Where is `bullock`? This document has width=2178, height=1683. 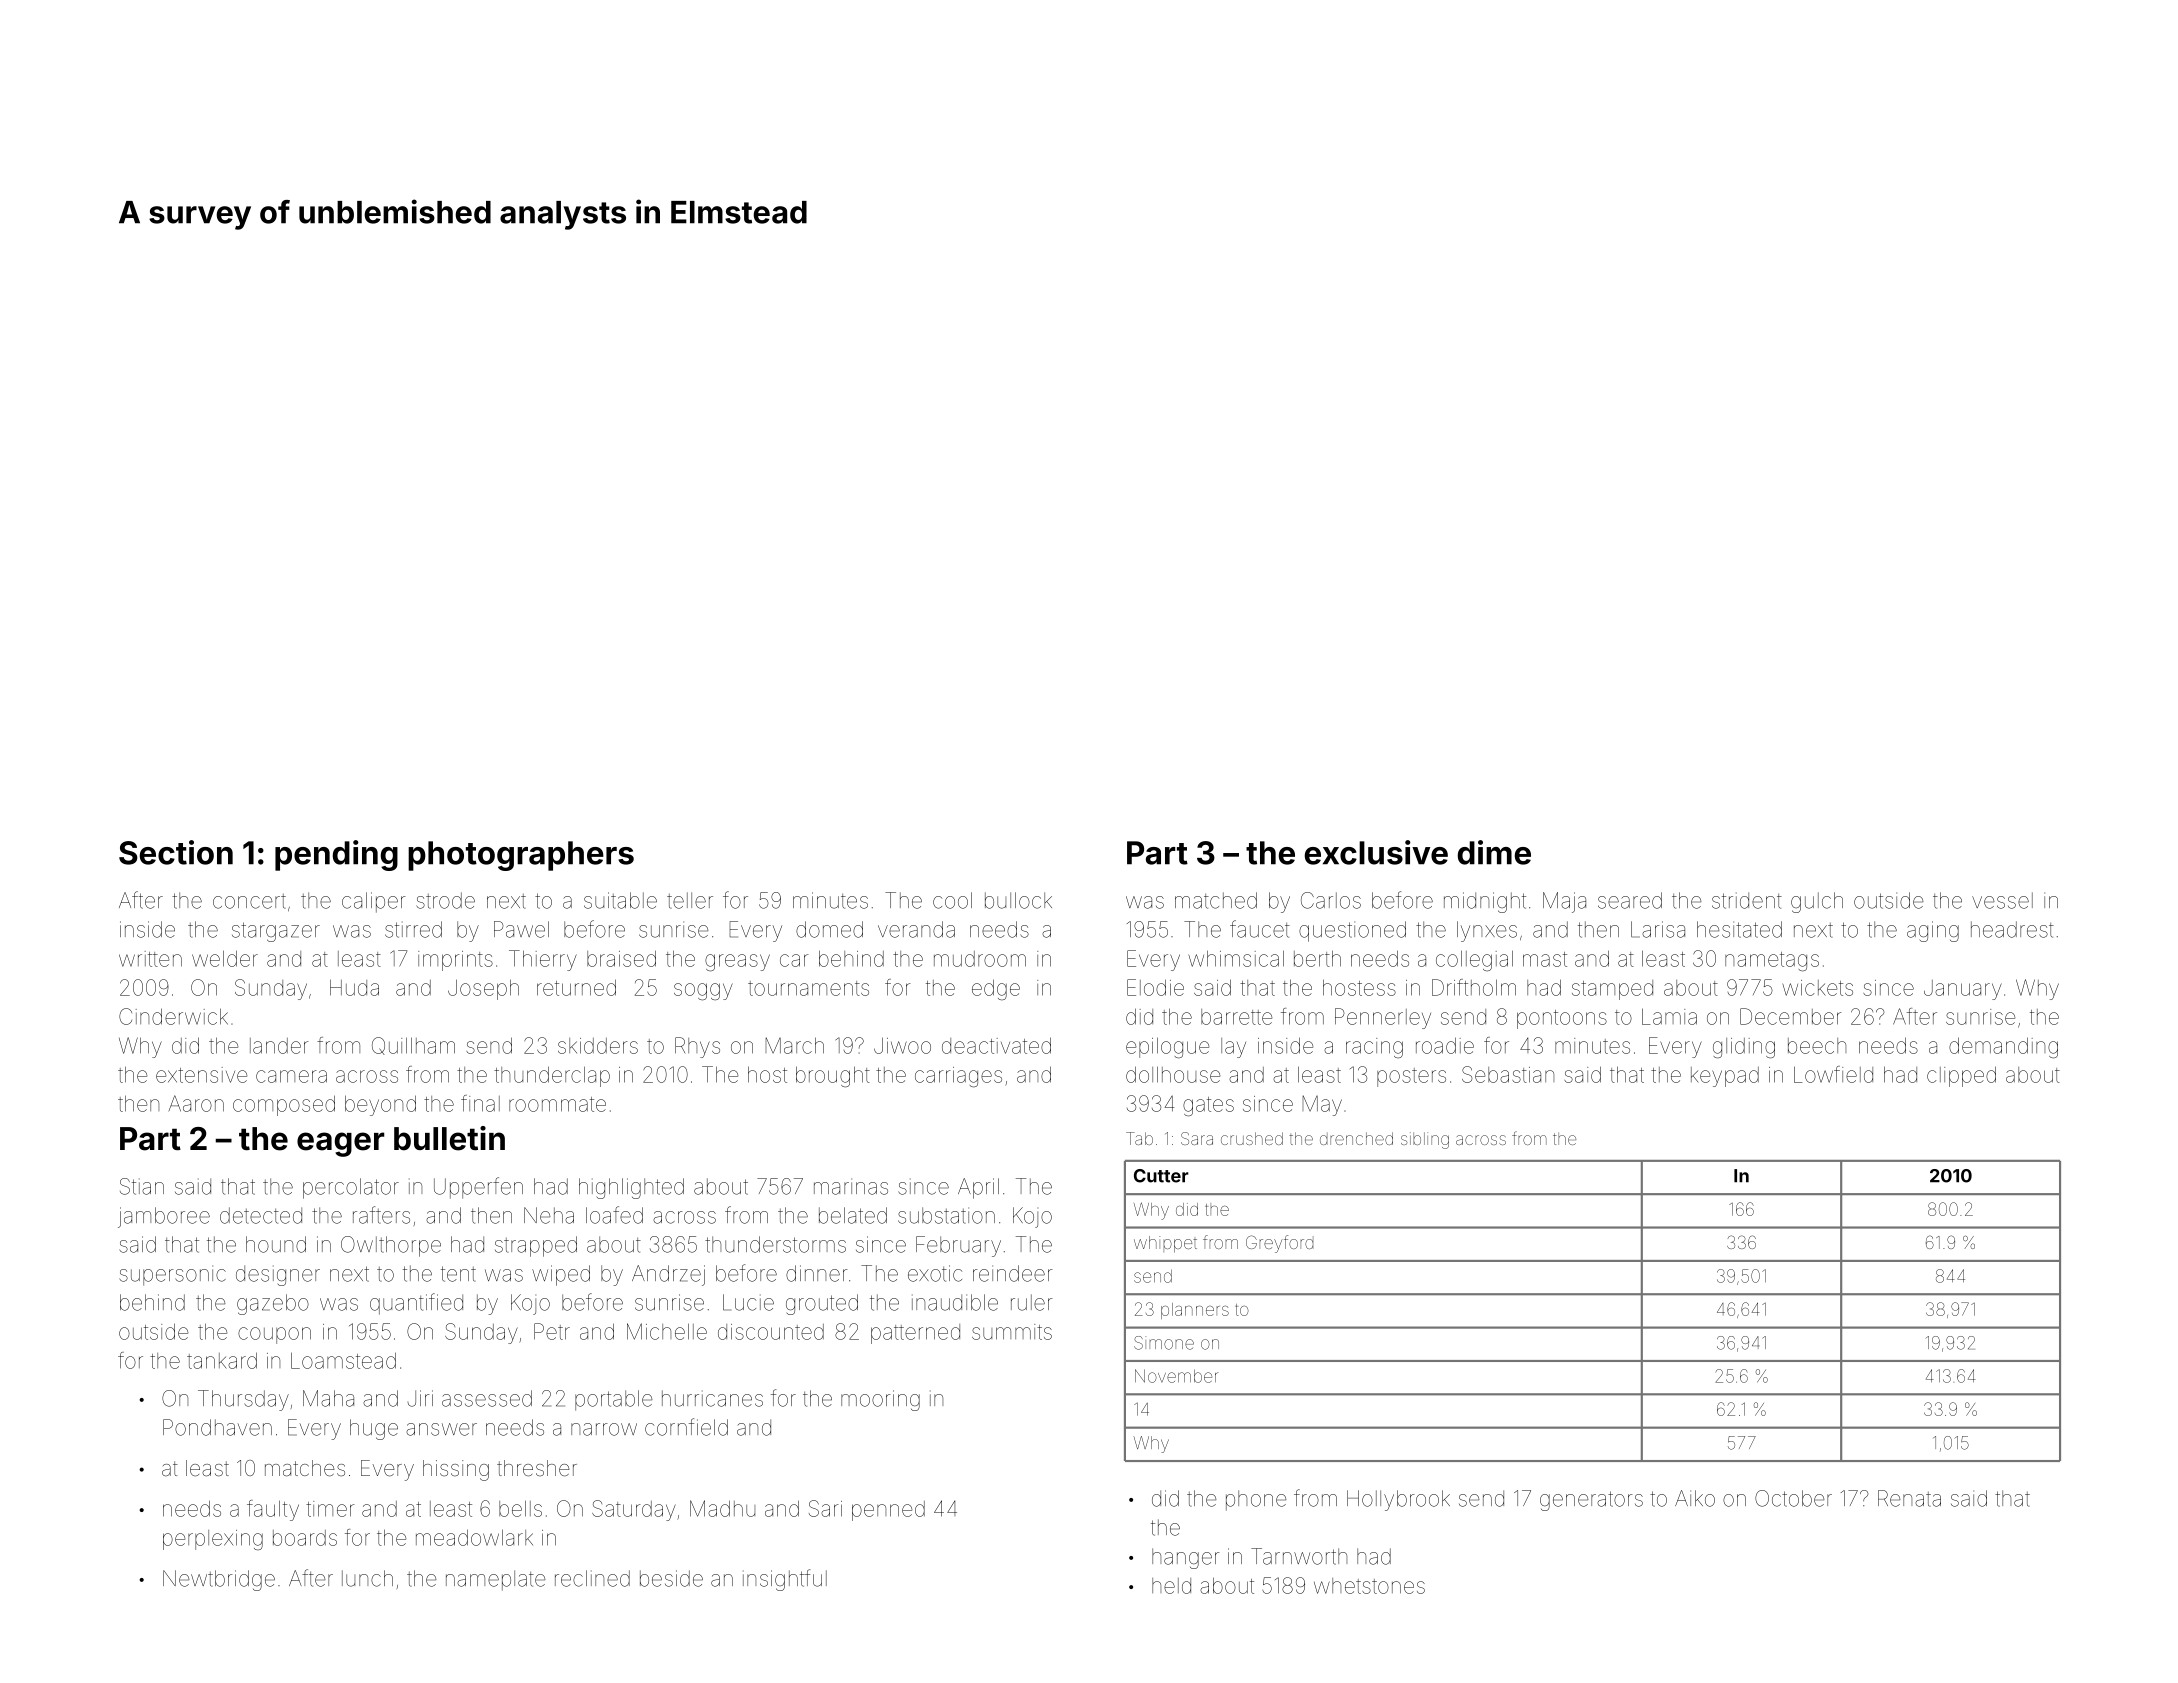
bullock is located at coordinates (1018, 900).
